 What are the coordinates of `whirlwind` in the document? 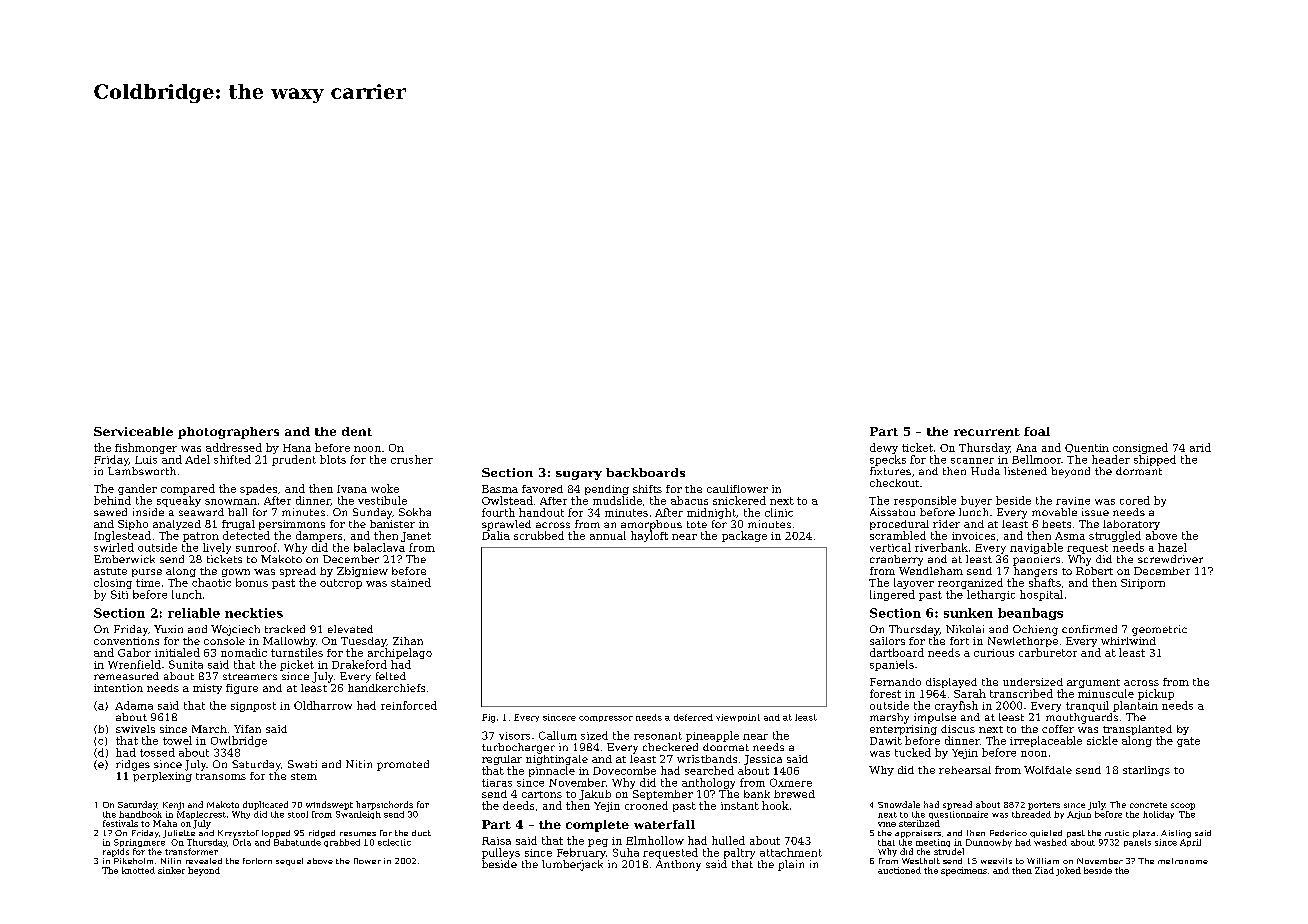 It's located at (1128, 641).
